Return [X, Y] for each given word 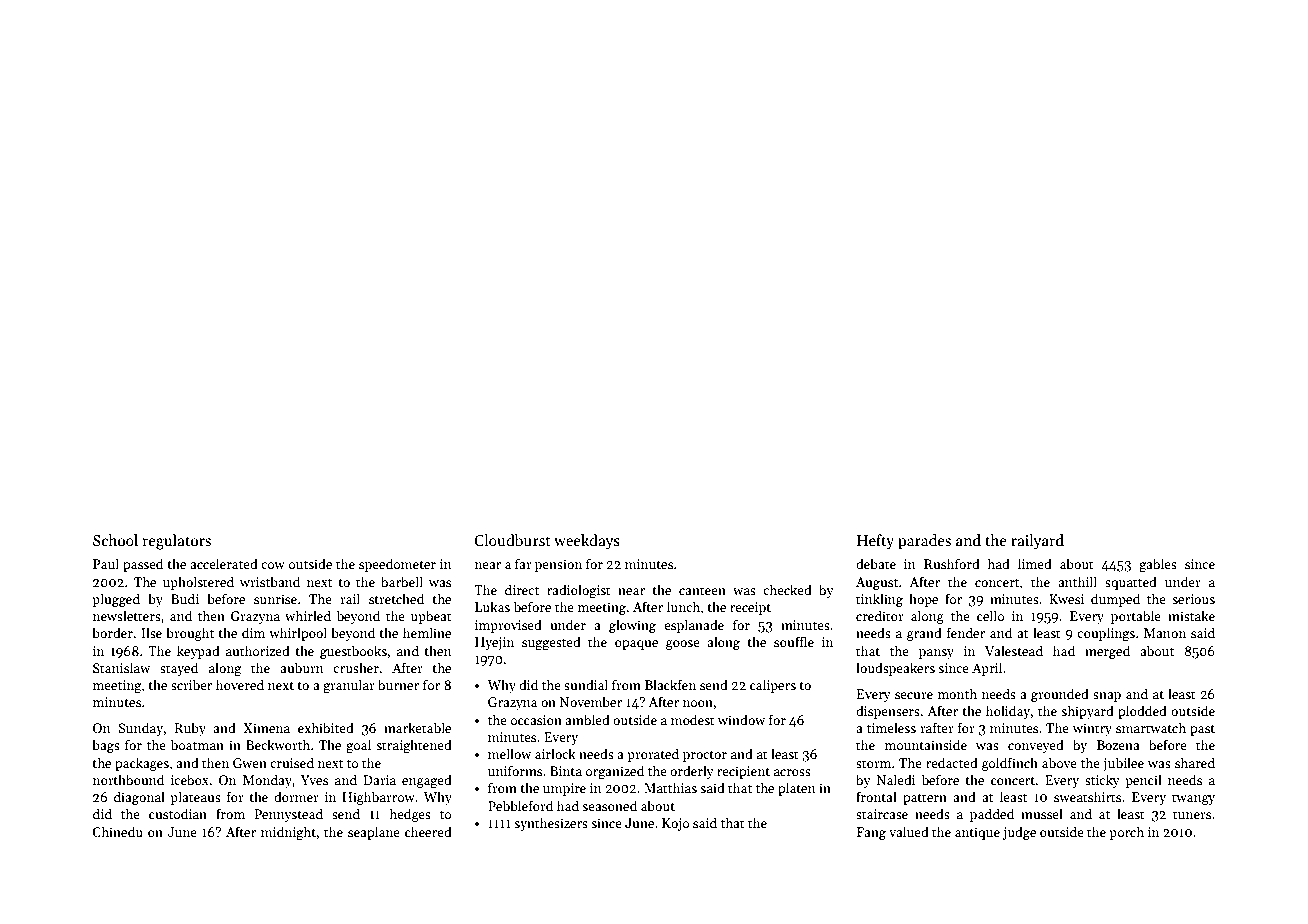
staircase [882, 814]
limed [1035, 563]
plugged [116, 600]
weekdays [587, 541]
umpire [564, 789]
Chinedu [117, 831]
